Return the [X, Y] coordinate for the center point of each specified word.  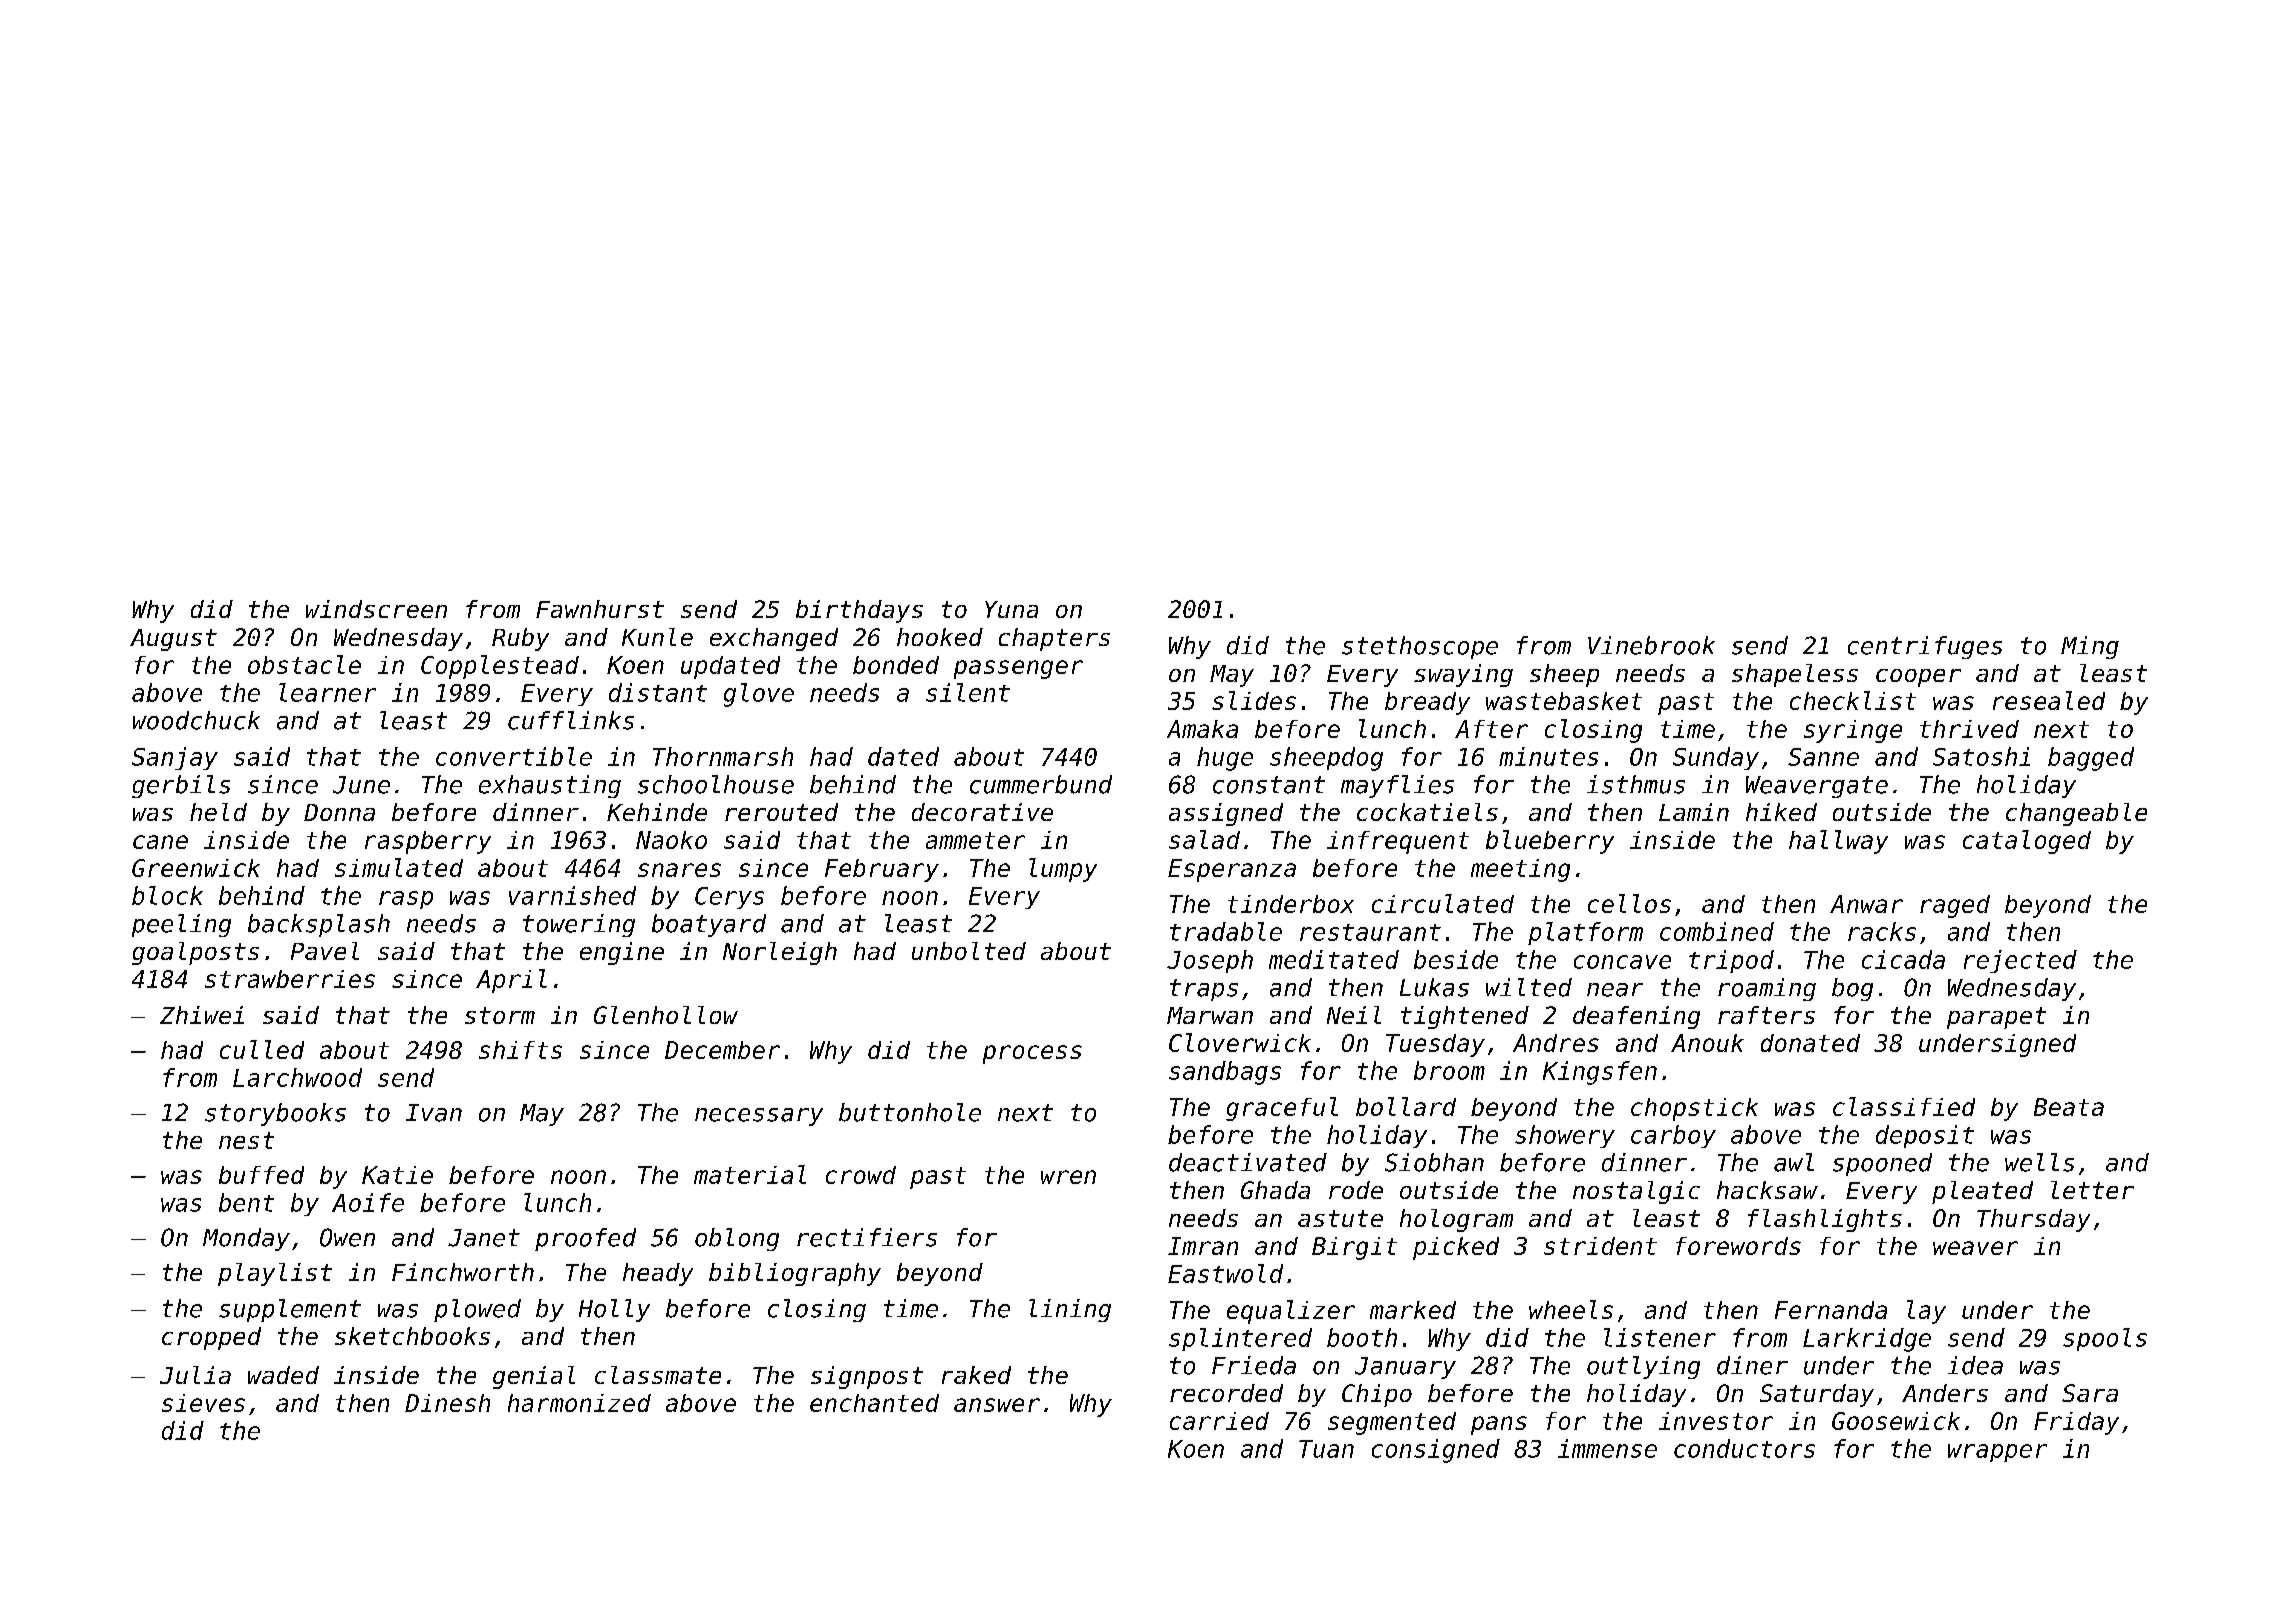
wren [1068, 1177]
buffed [261, 1175]
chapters [1054, 639]
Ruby [520, 639]
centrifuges [1925, 647]
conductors [1744, 1448]
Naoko [671, 840]
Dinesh [447, 1403]
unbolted [969, 951]
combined [1717, 931]
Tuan [1326, 1449]
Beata [2069, 1107]
